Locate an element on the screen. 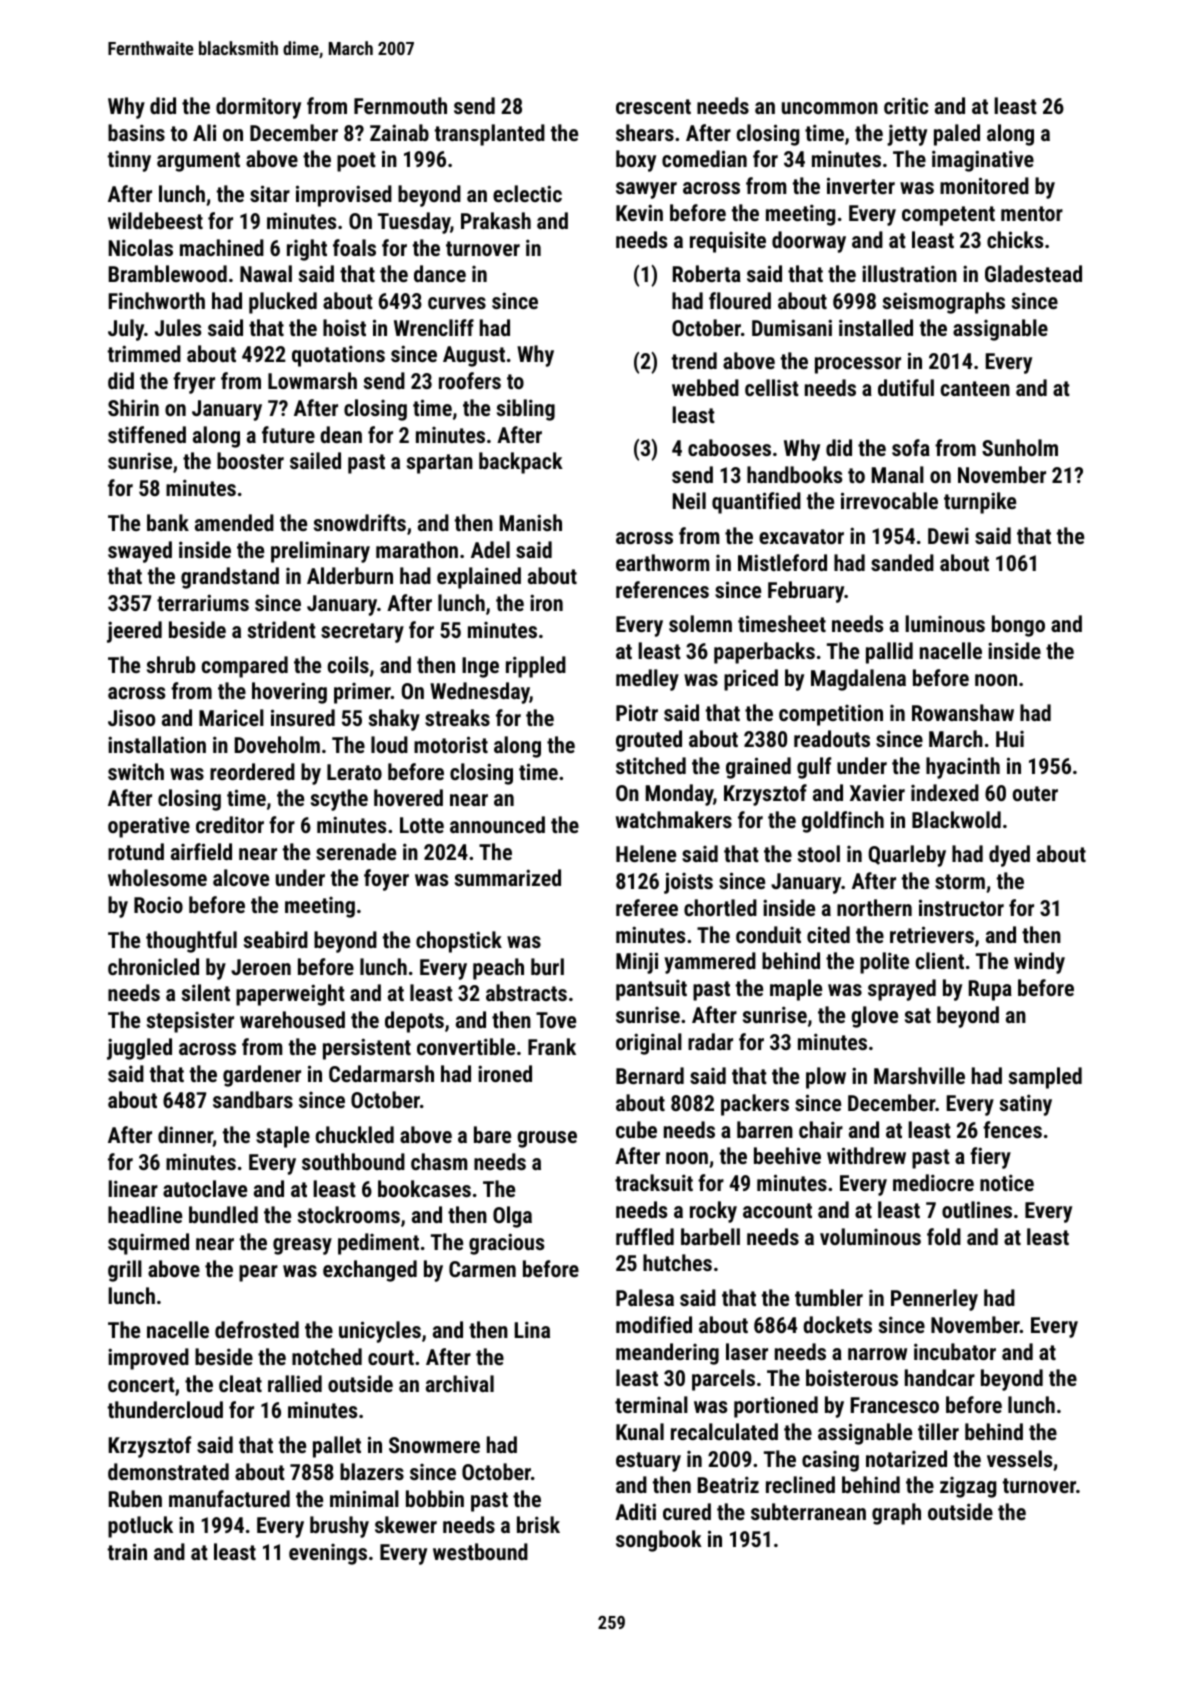 Image resolution: width=1196 pixels, height=1691 pixels. Wednesday is located at coordinates (480, 693).
